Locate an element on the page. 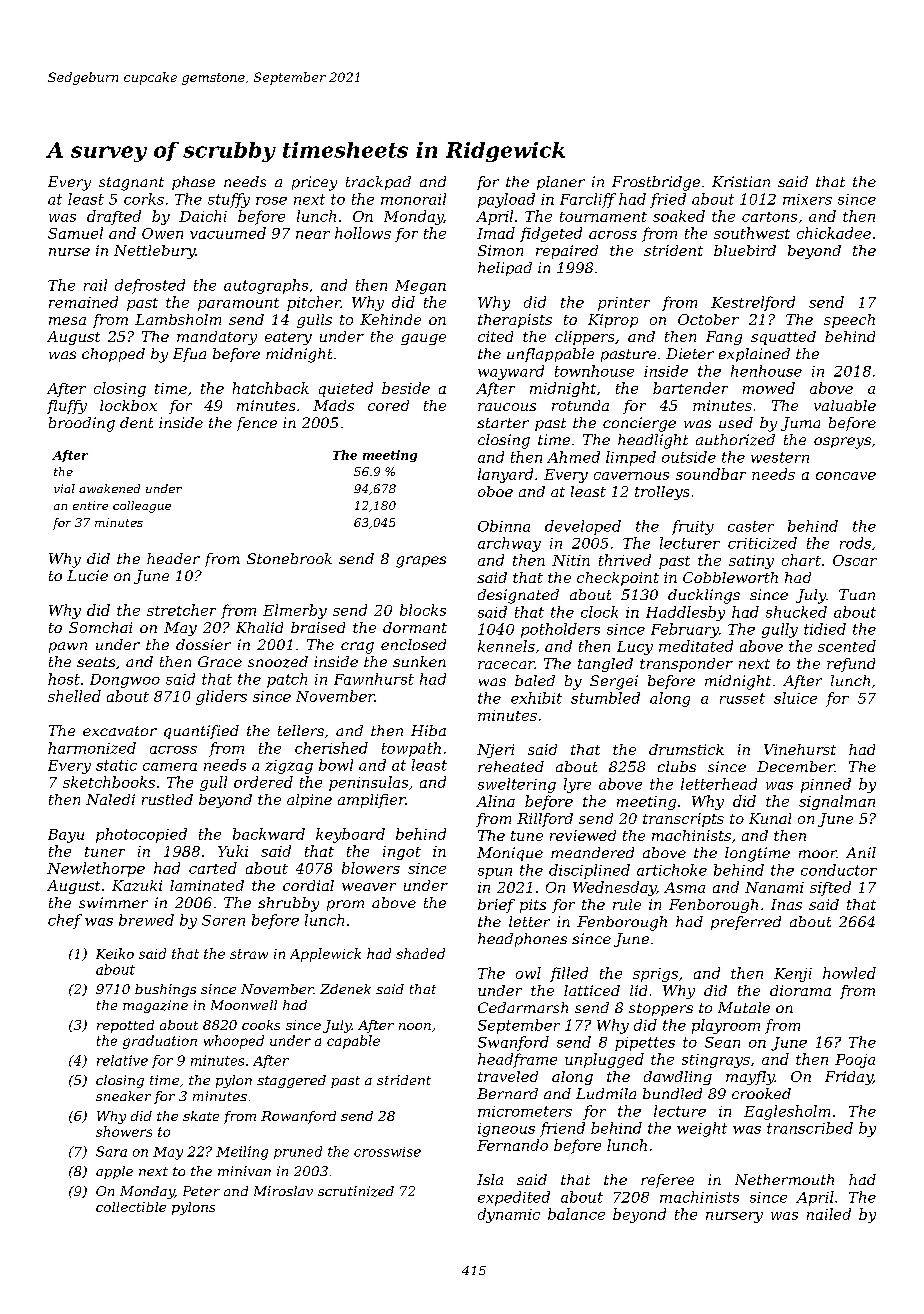 Image resolution: width=924 pixels, height=1314 pixels. stagnant is located at coordinates (131, 184).
